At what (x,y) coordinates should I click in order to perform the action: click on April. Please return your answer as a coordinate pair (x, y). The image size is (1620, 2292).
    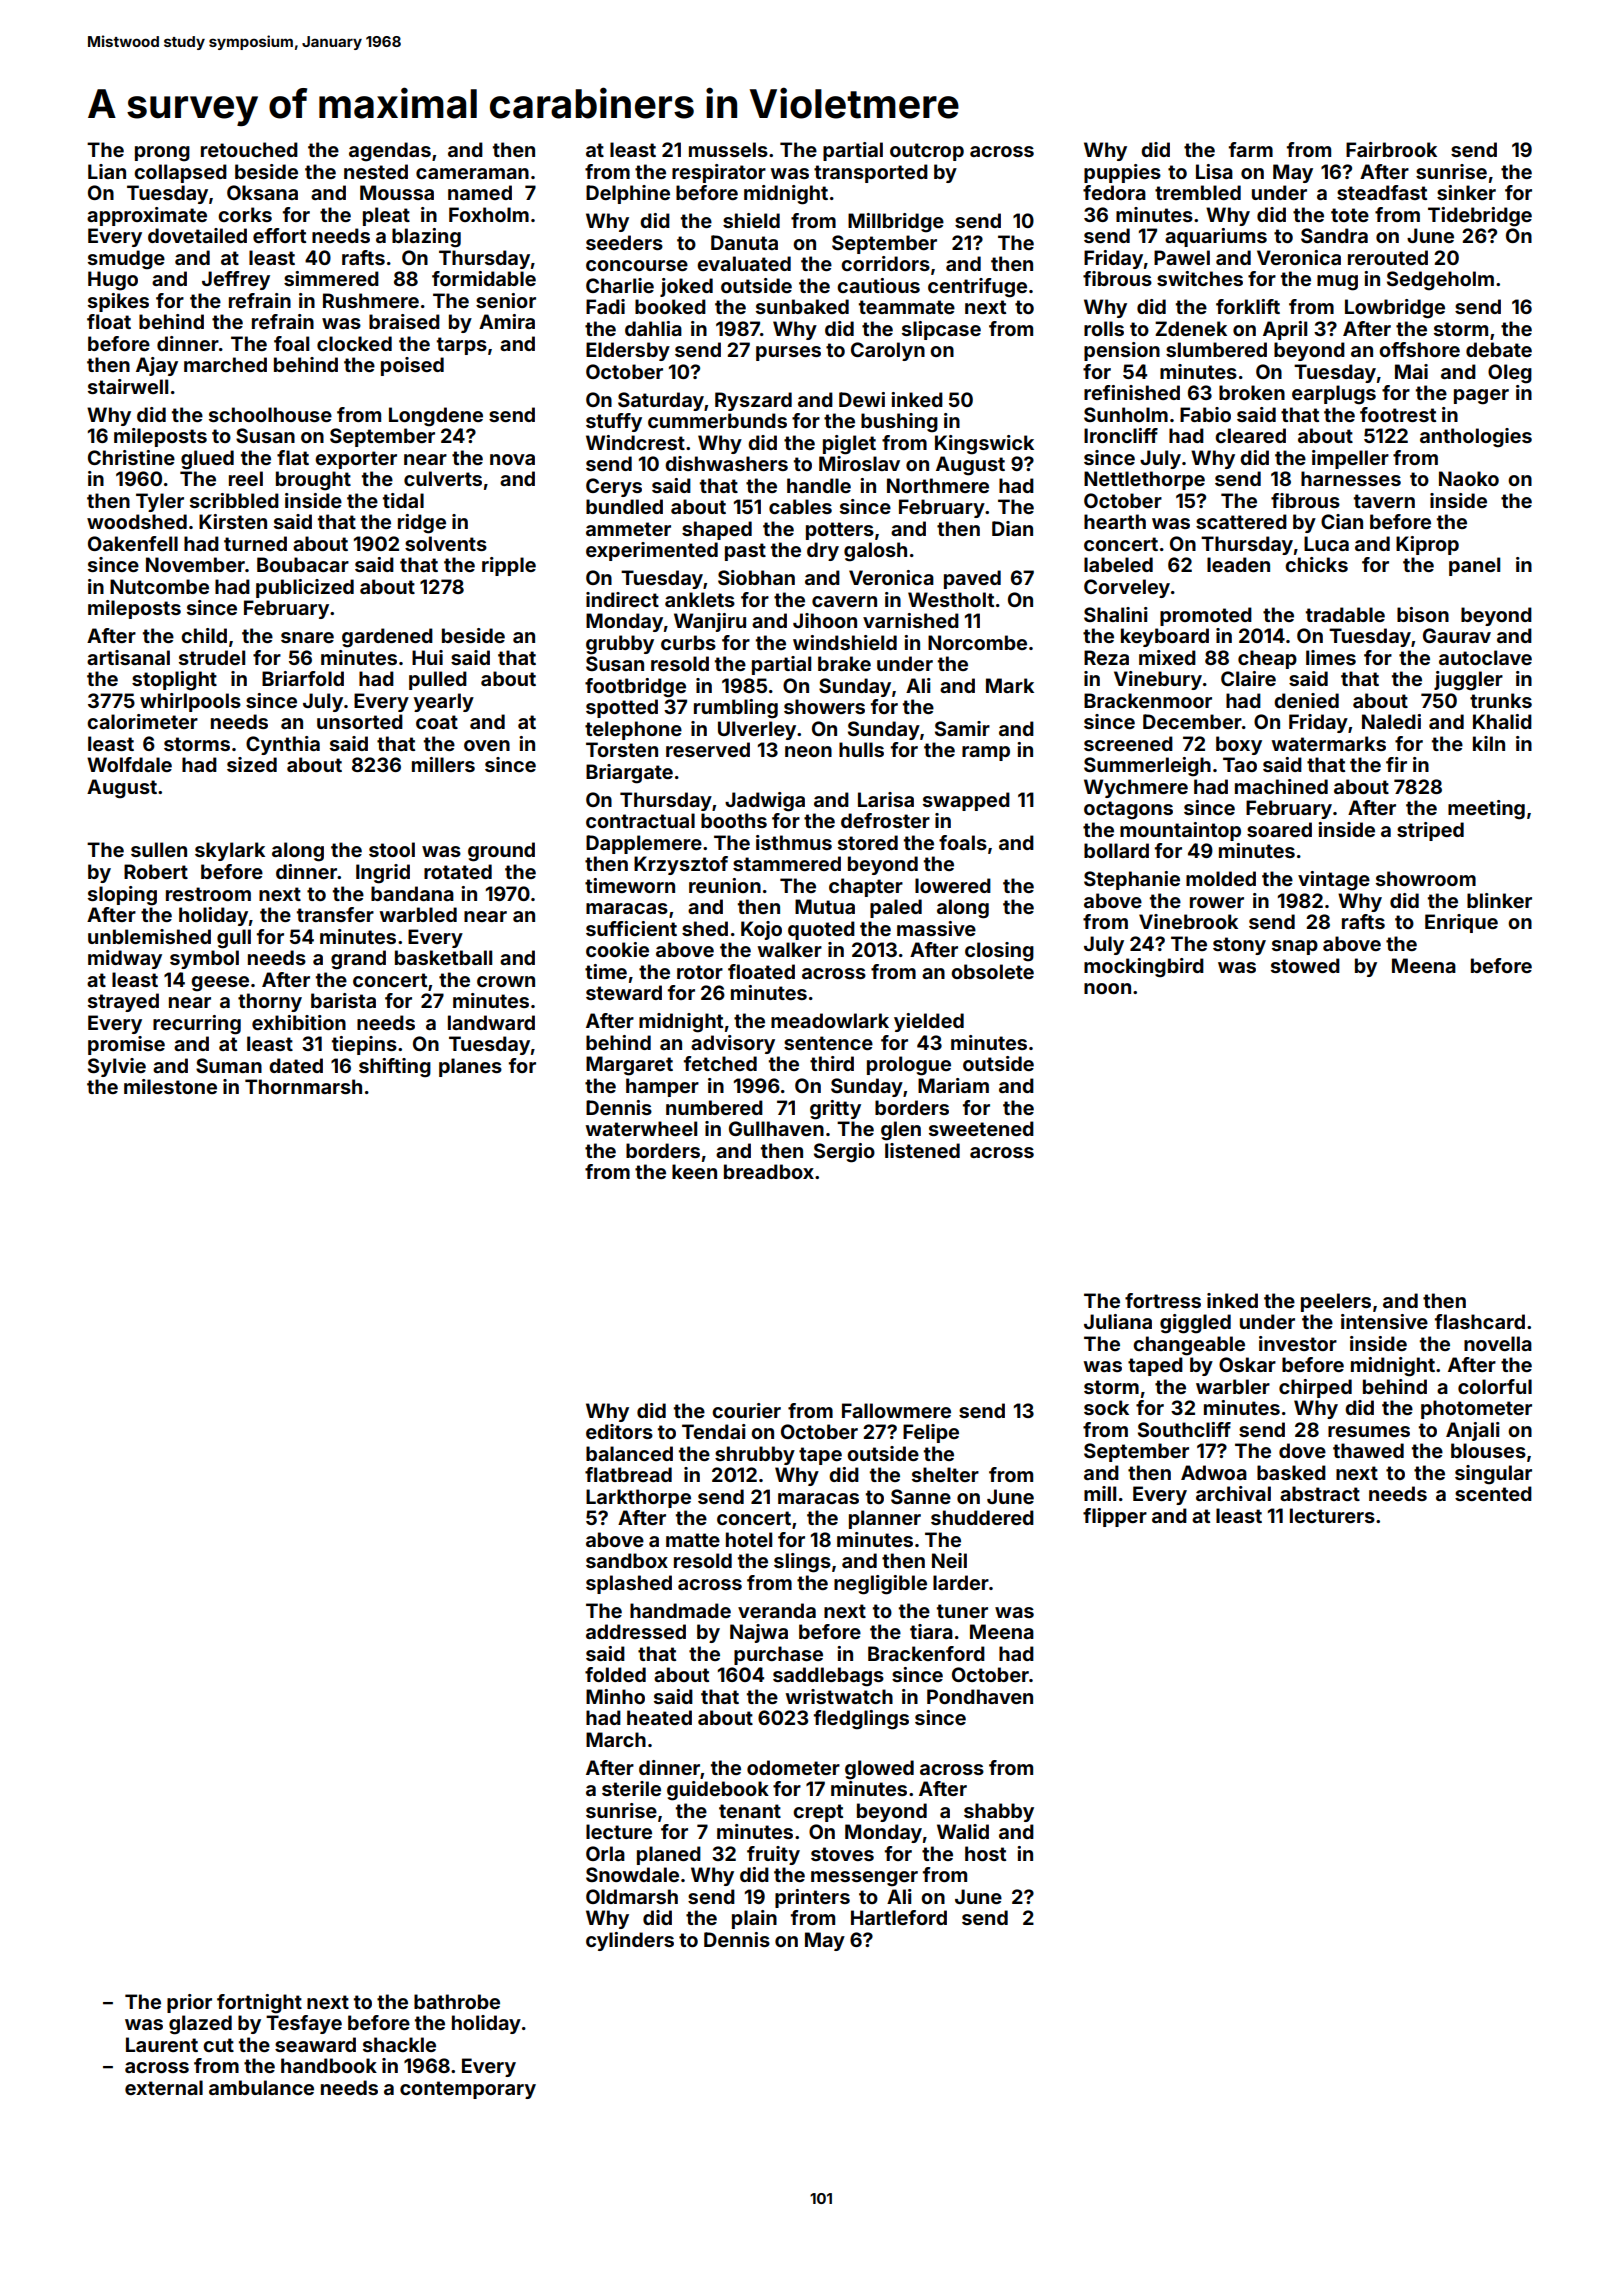
    Looking at the image, I should click on (1285, 330).
